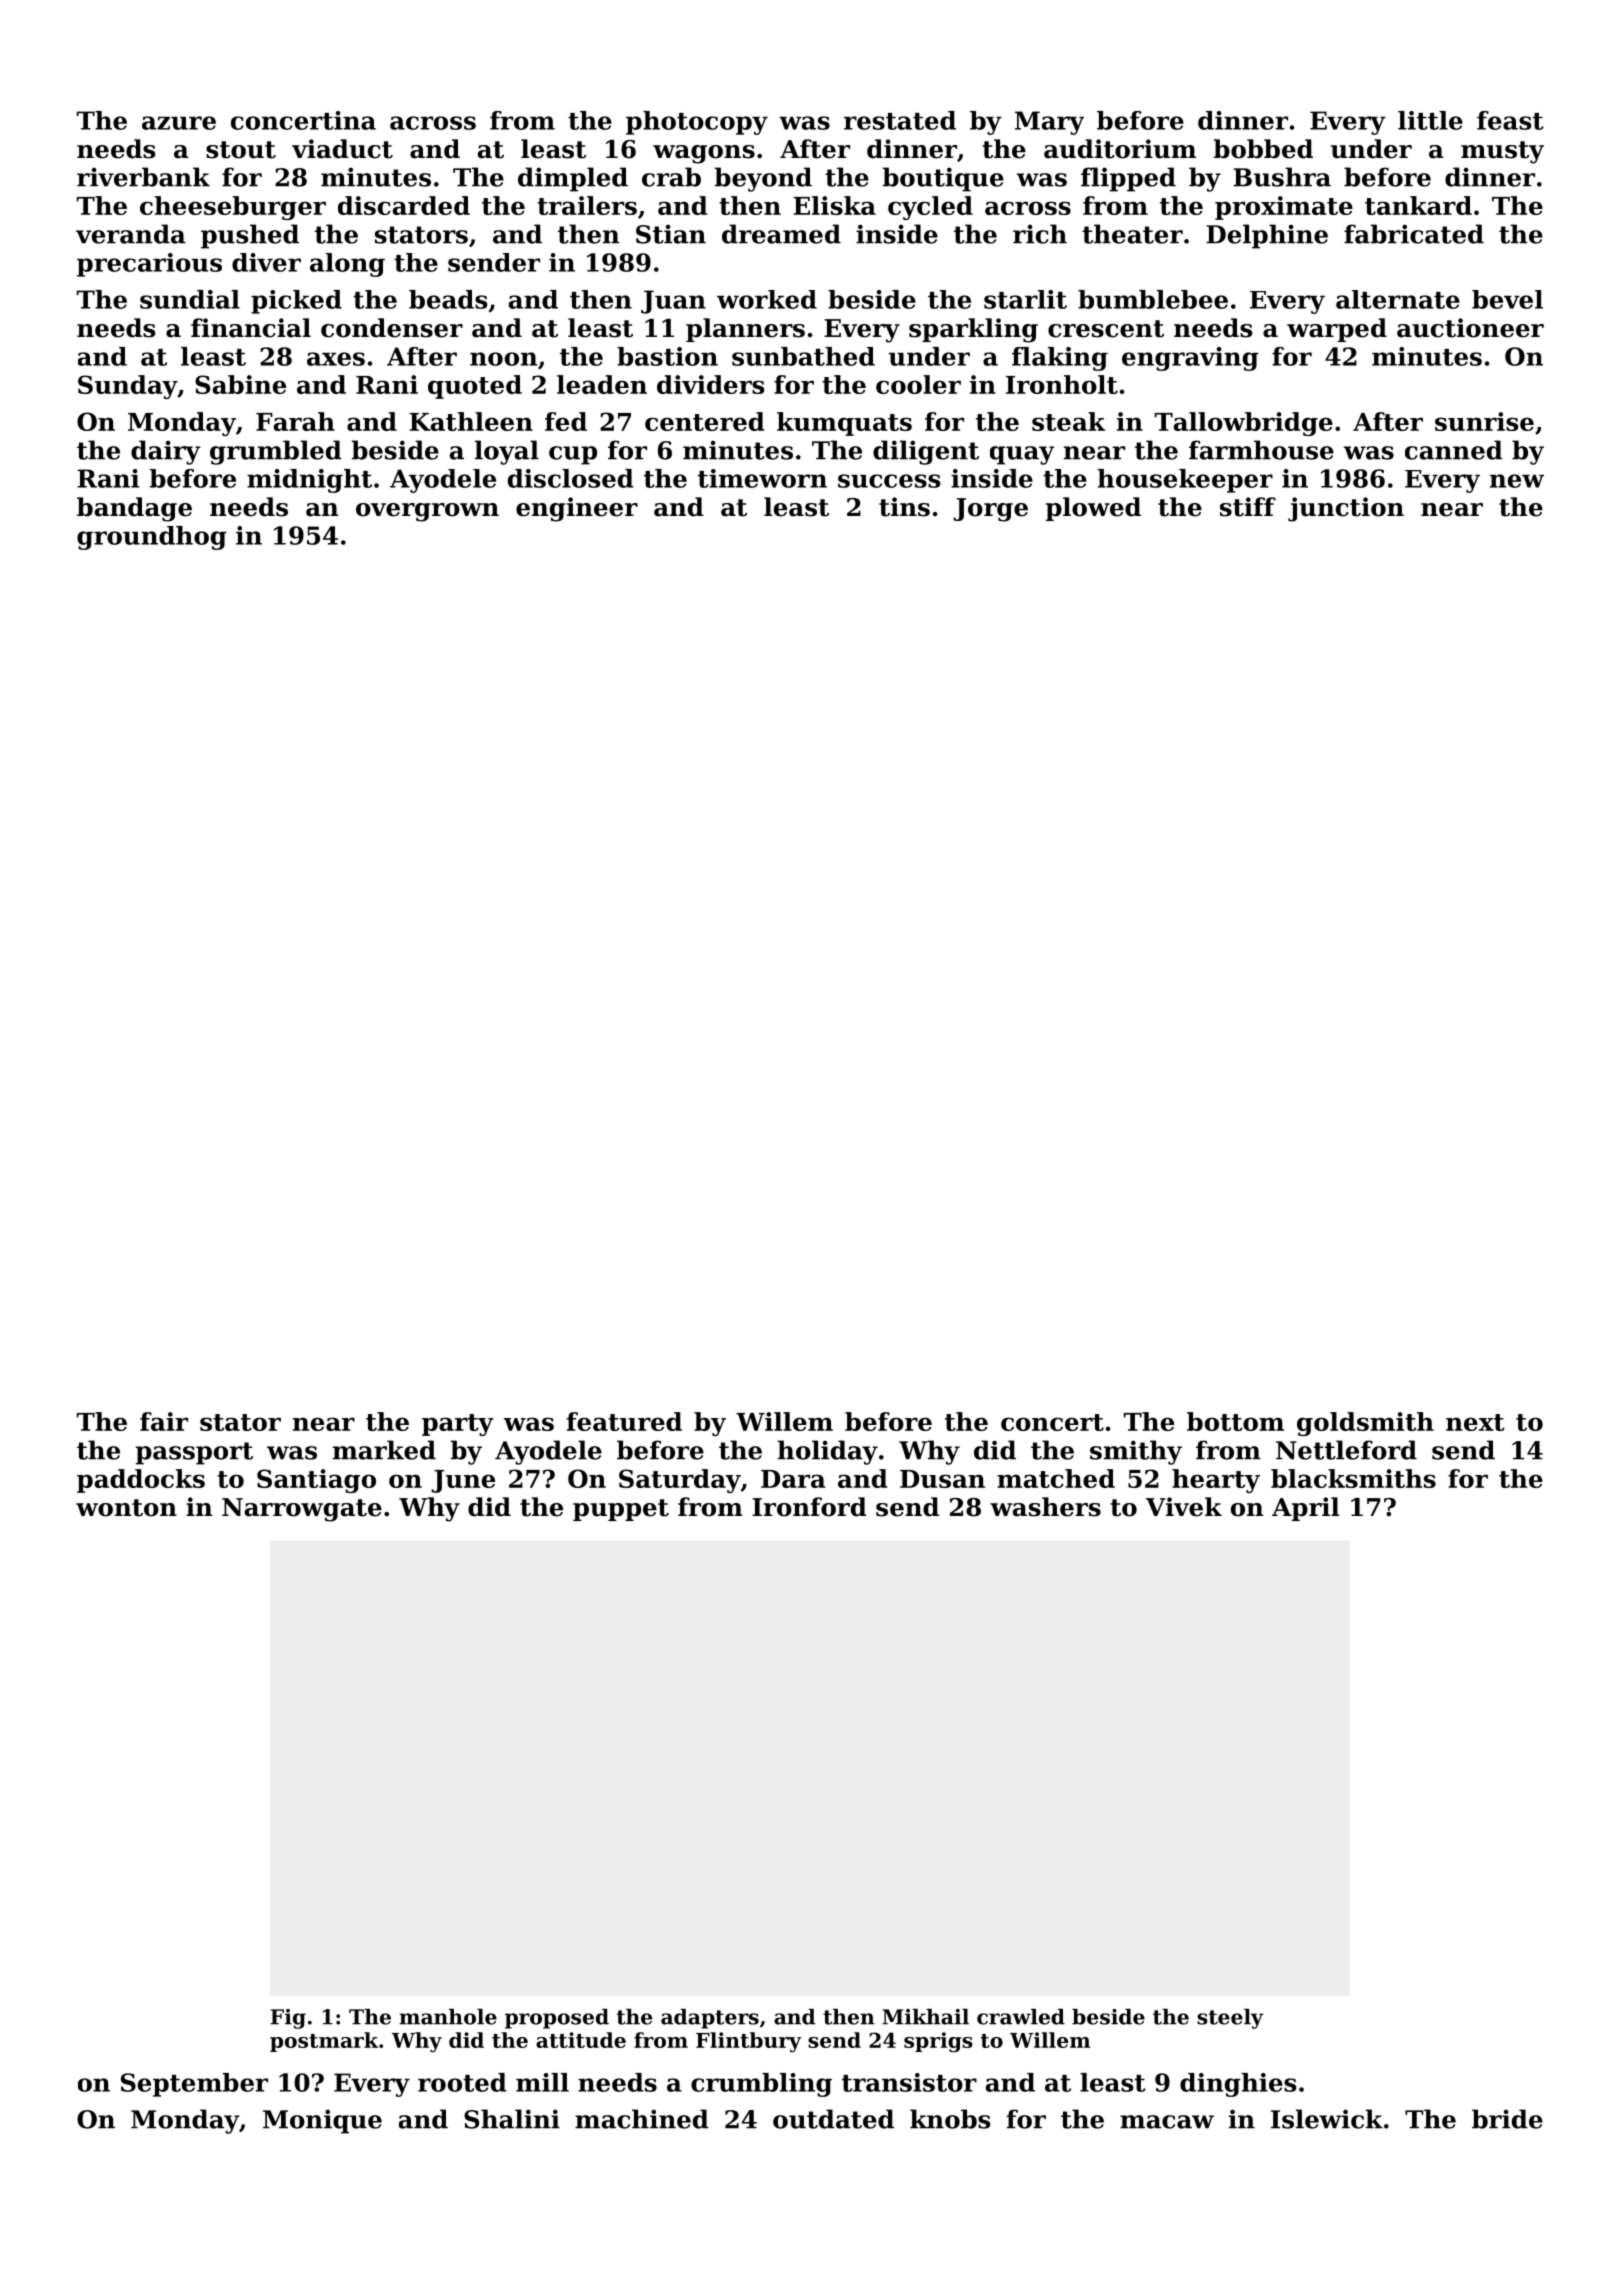  I want to click on outdated, so click(833, 2119).
